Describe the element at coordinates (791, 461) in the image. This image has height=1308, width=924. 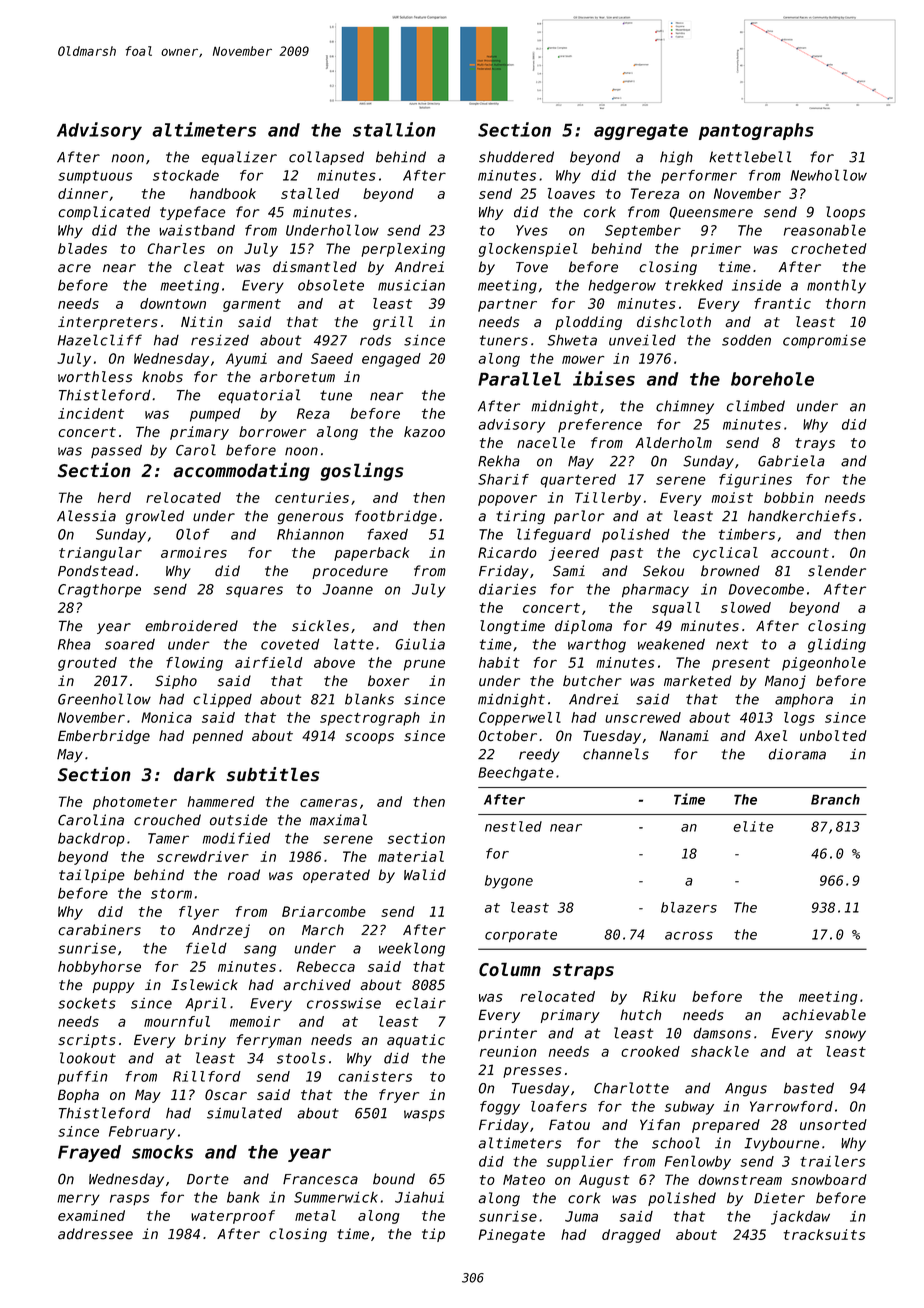
I see `Gabriela` at that location.
